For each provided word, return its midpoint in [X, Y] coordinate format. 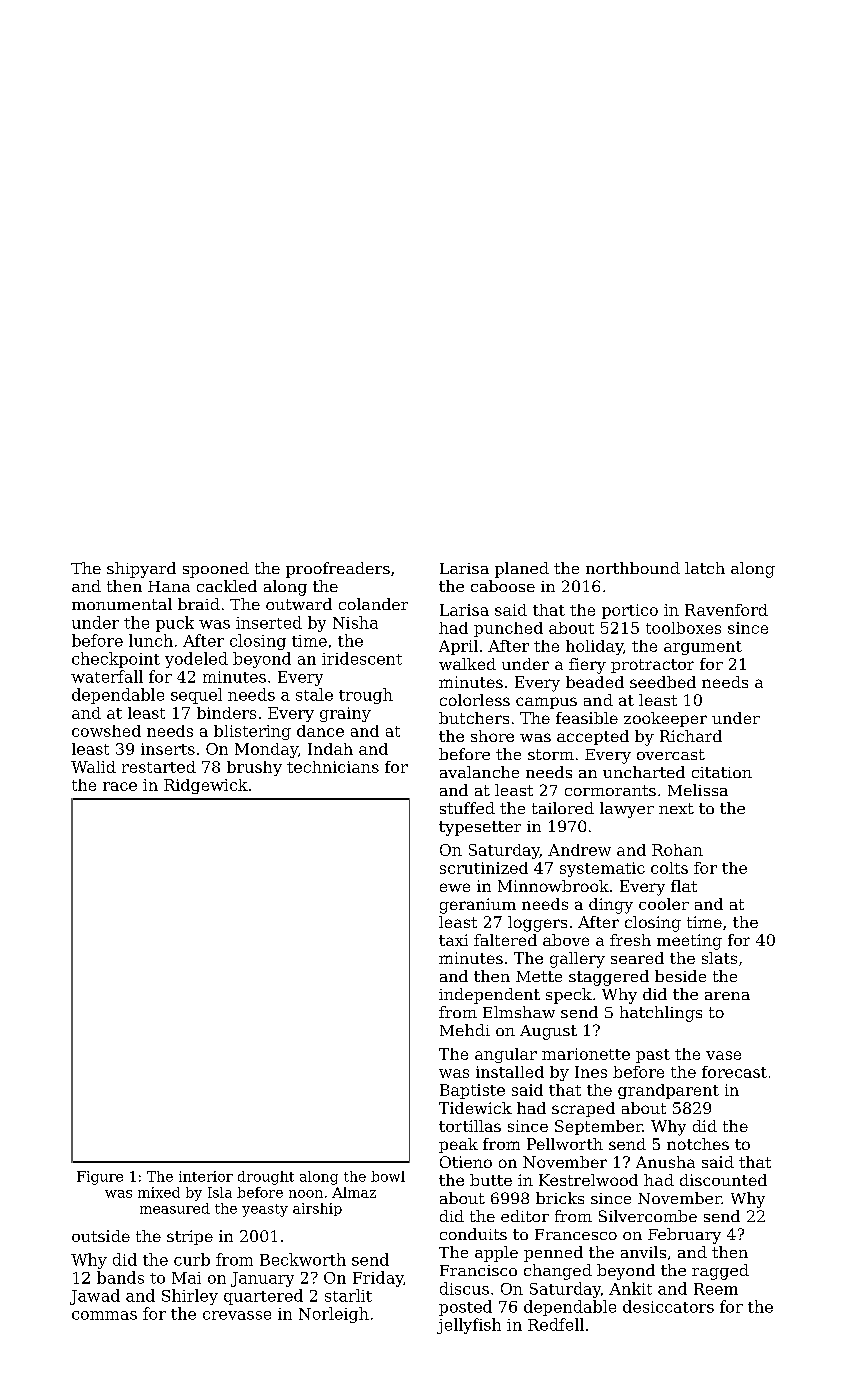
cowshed [106, 731]
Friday [378, 1279]
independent [489, 996]
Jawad [95, 1297]
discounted [723, 1180]
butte [491, 1180]
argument [703, 648]
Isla [220, 1192]
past [653, 1056]
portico [630, 611]
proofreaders [338, 570]
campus [546, 703]
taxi [453, 940]
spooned [216, 570]
